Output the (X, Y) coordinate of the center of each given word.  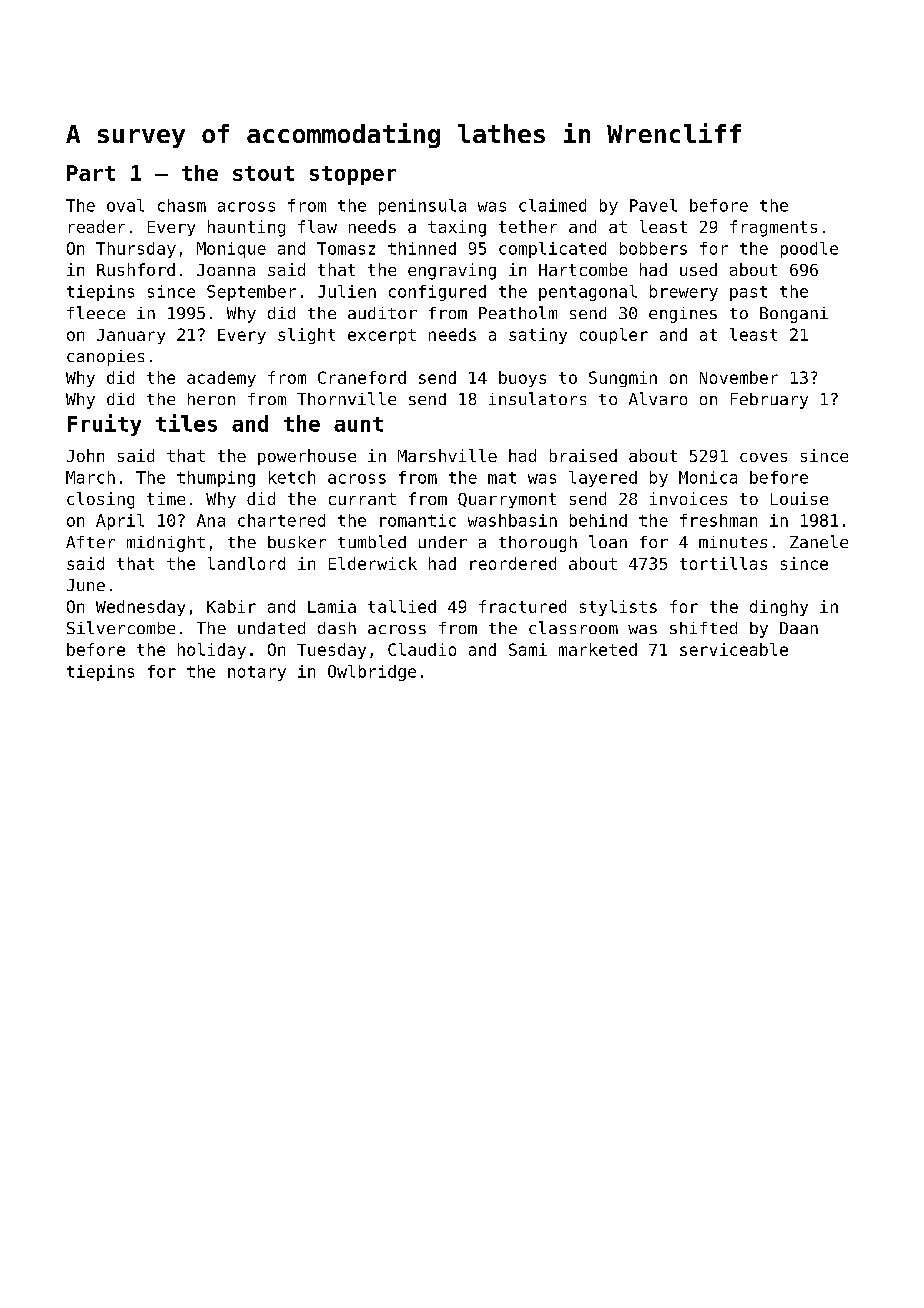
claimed (552, 205)
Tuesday (331, 651)
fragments (773, 228)
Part (91, 173)
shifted (703, 628)
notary (257, 673)
